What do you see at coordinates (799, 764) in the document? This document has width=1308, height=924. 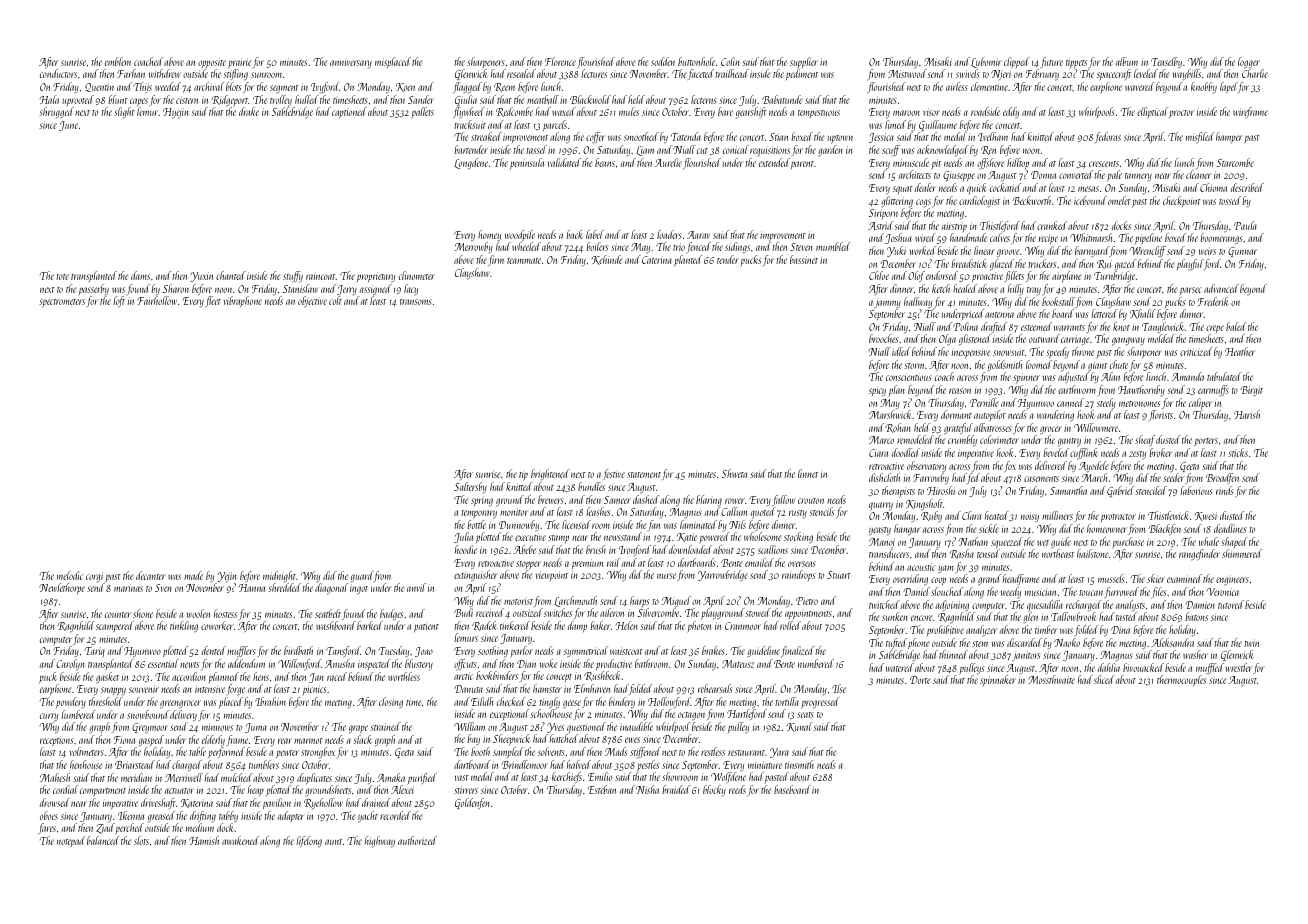 I see `tinsmith` at bounding box center [799, 764].
